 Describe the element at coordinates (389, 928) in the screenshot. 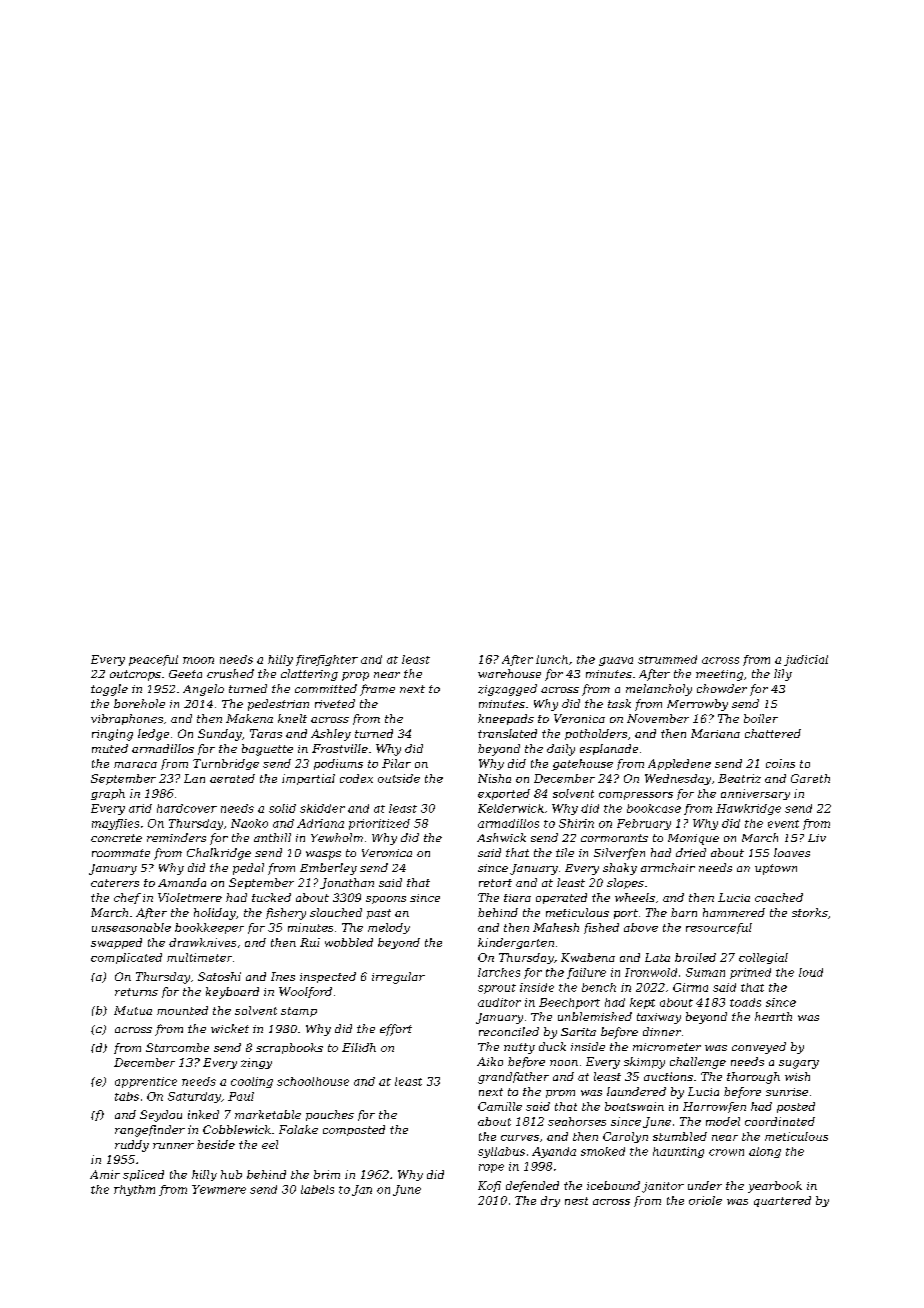

I see `melody` at that location.
